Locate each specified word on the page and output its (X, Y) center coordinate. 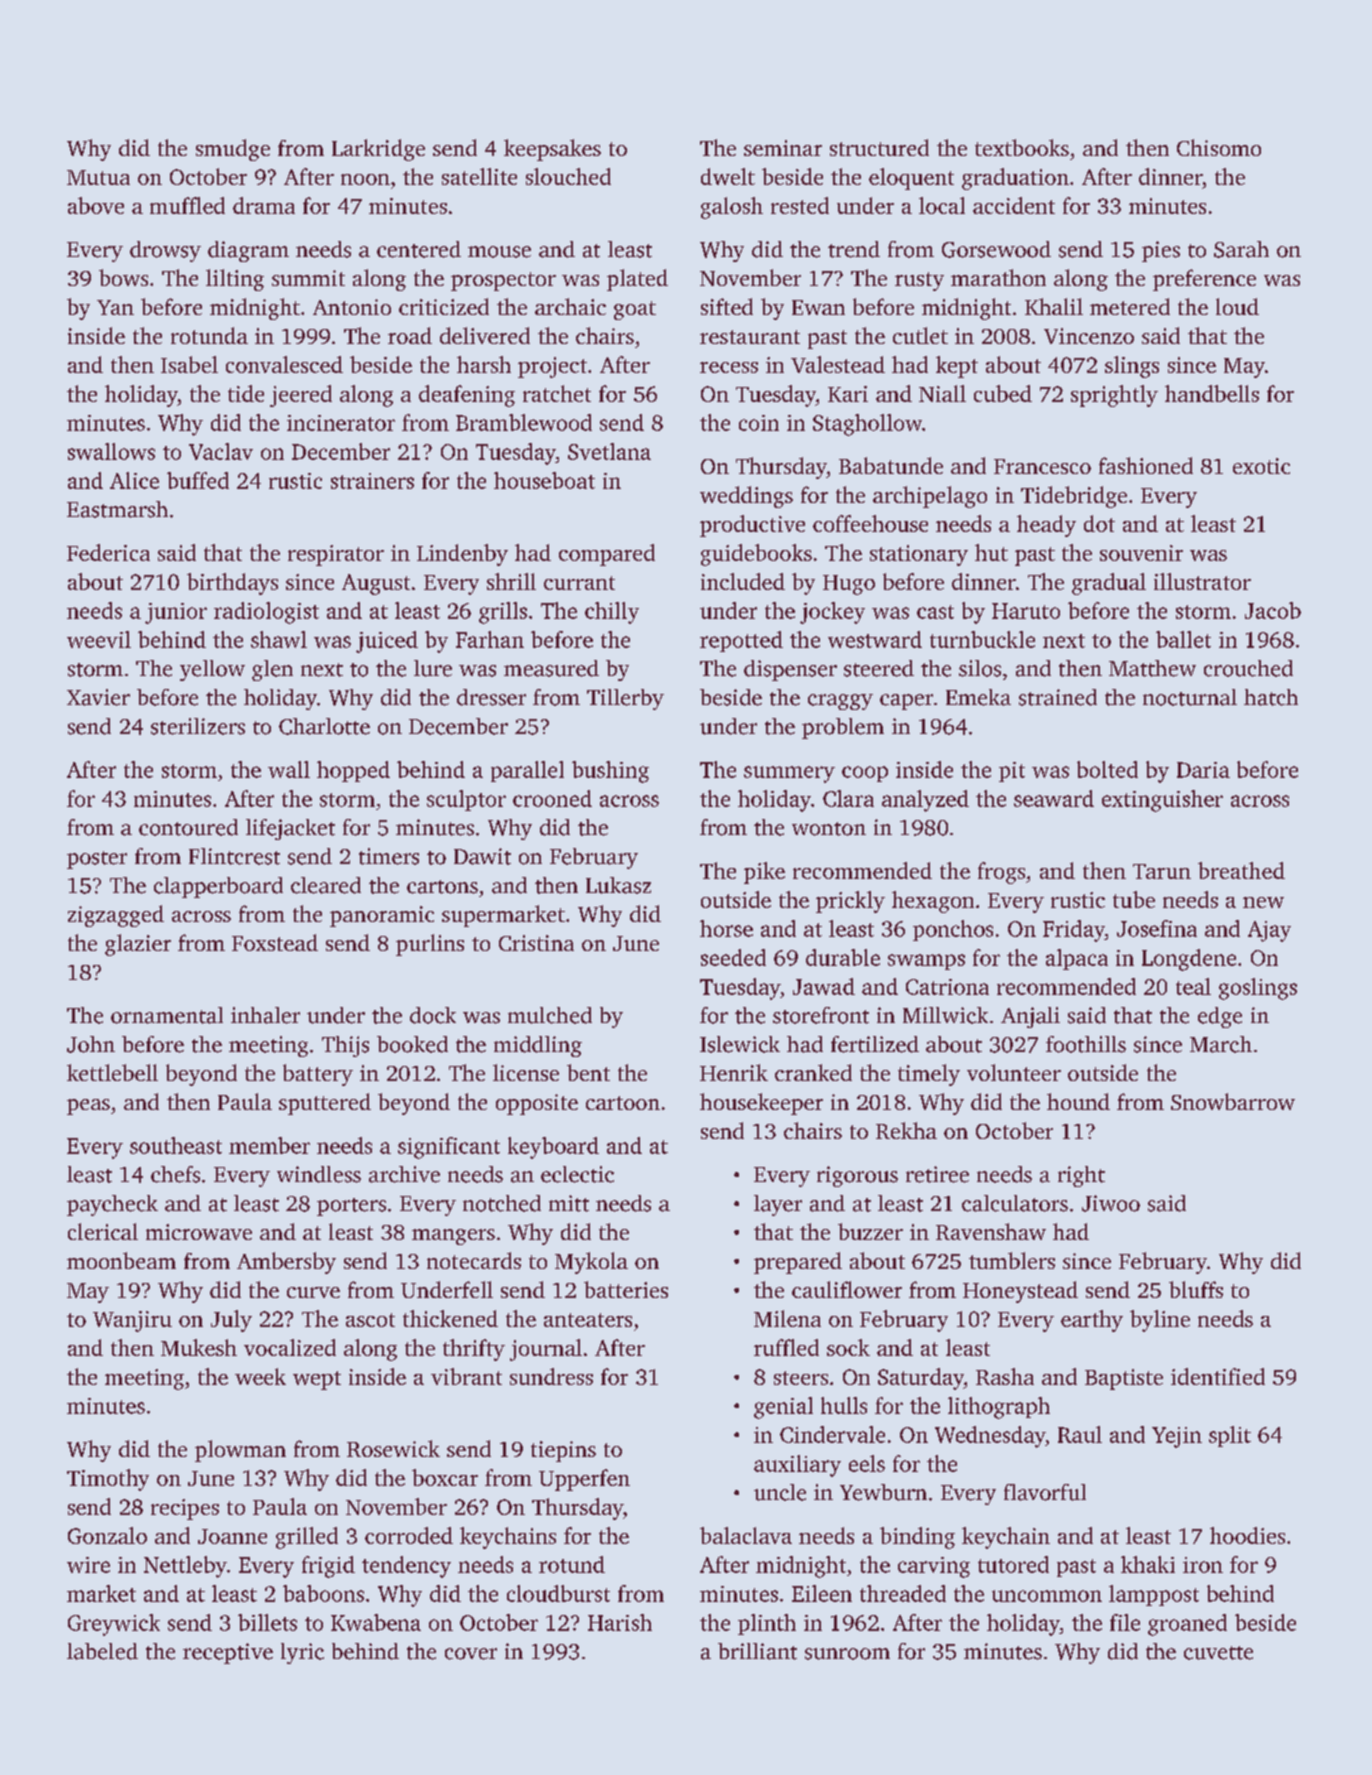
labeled (102, 1651)
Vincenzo (1089, 336)
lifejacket (290, 829)
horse (726, 928)
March (1221, 1044)
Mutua (98, 177)
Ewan (818, 307)
